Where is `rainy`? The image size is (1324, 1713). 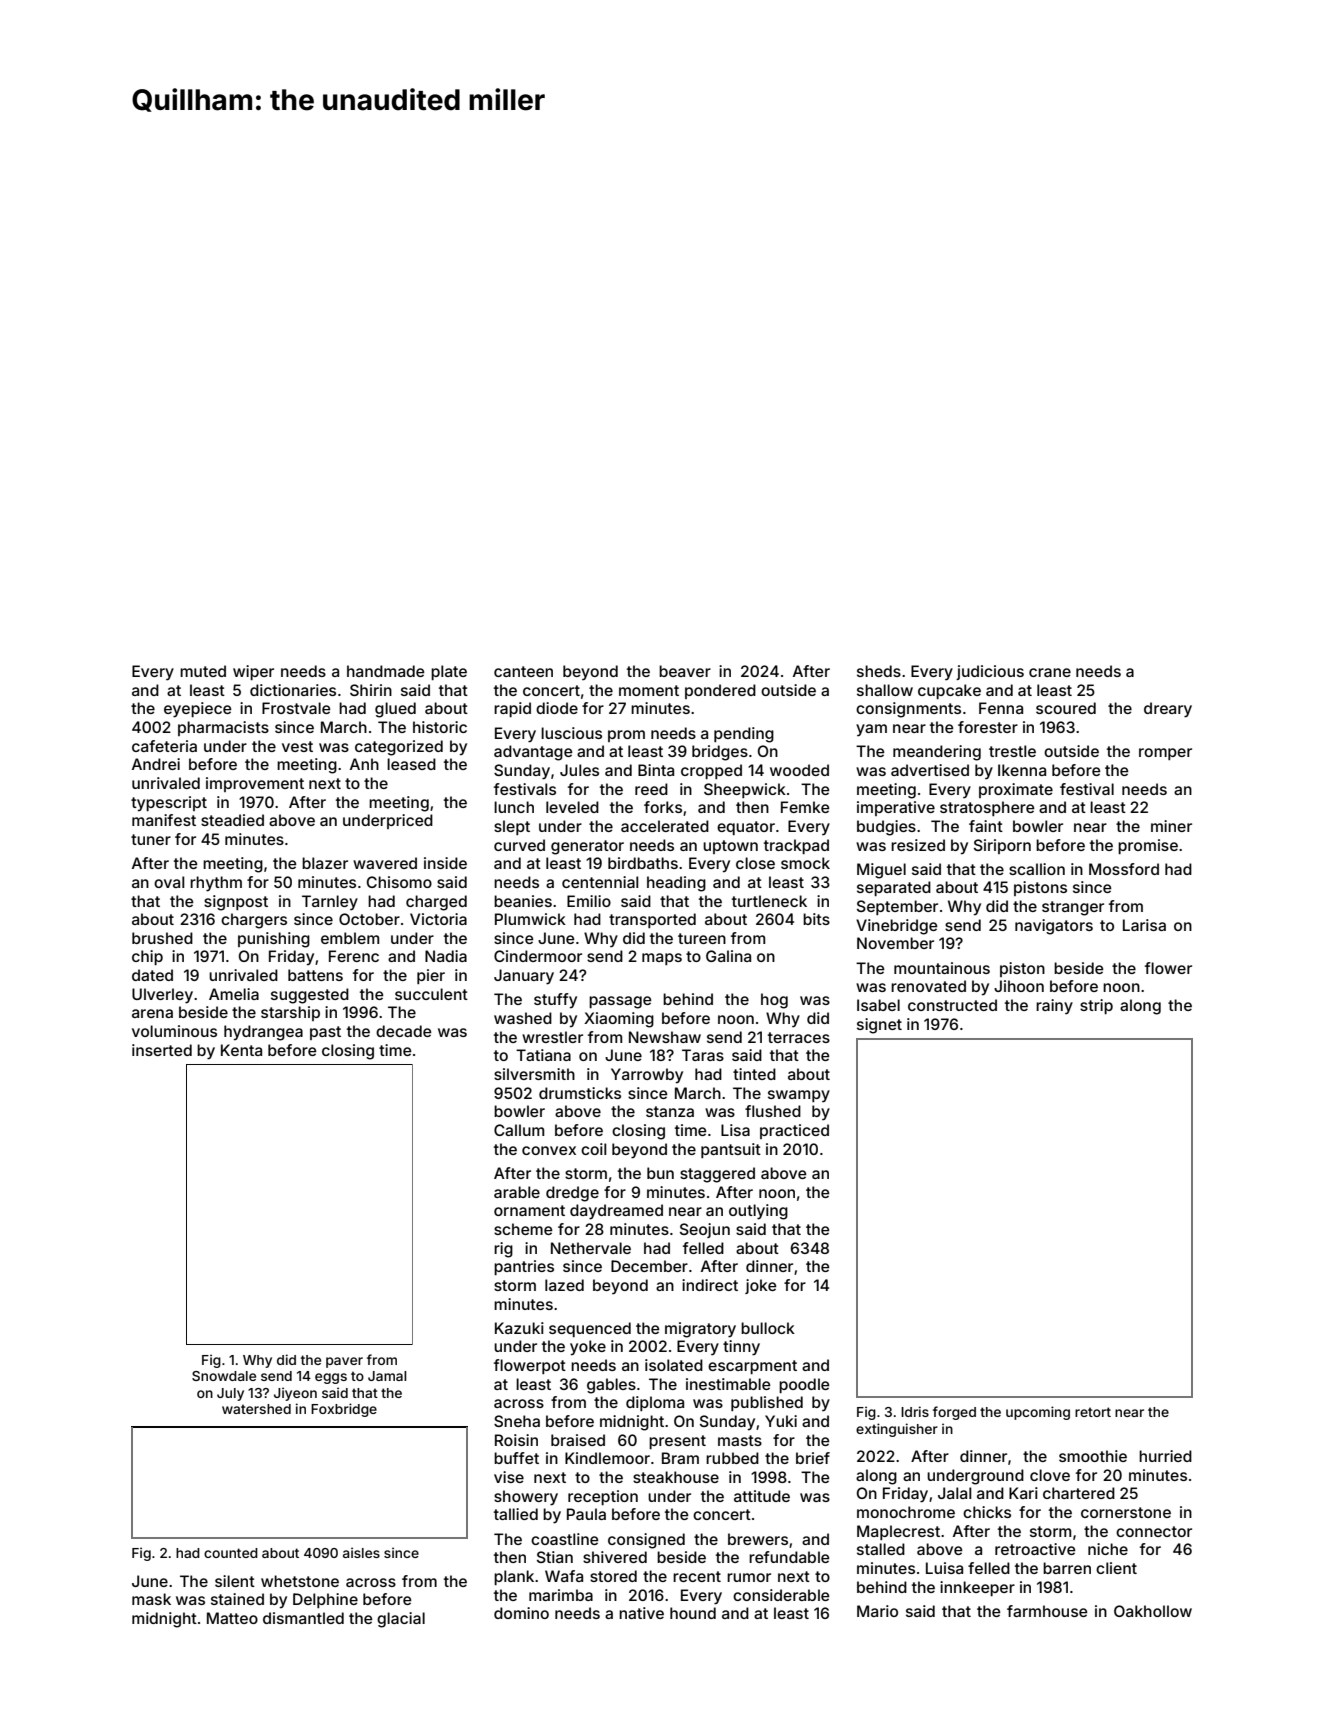 rainy is located at coordinates (1054, 1006).
